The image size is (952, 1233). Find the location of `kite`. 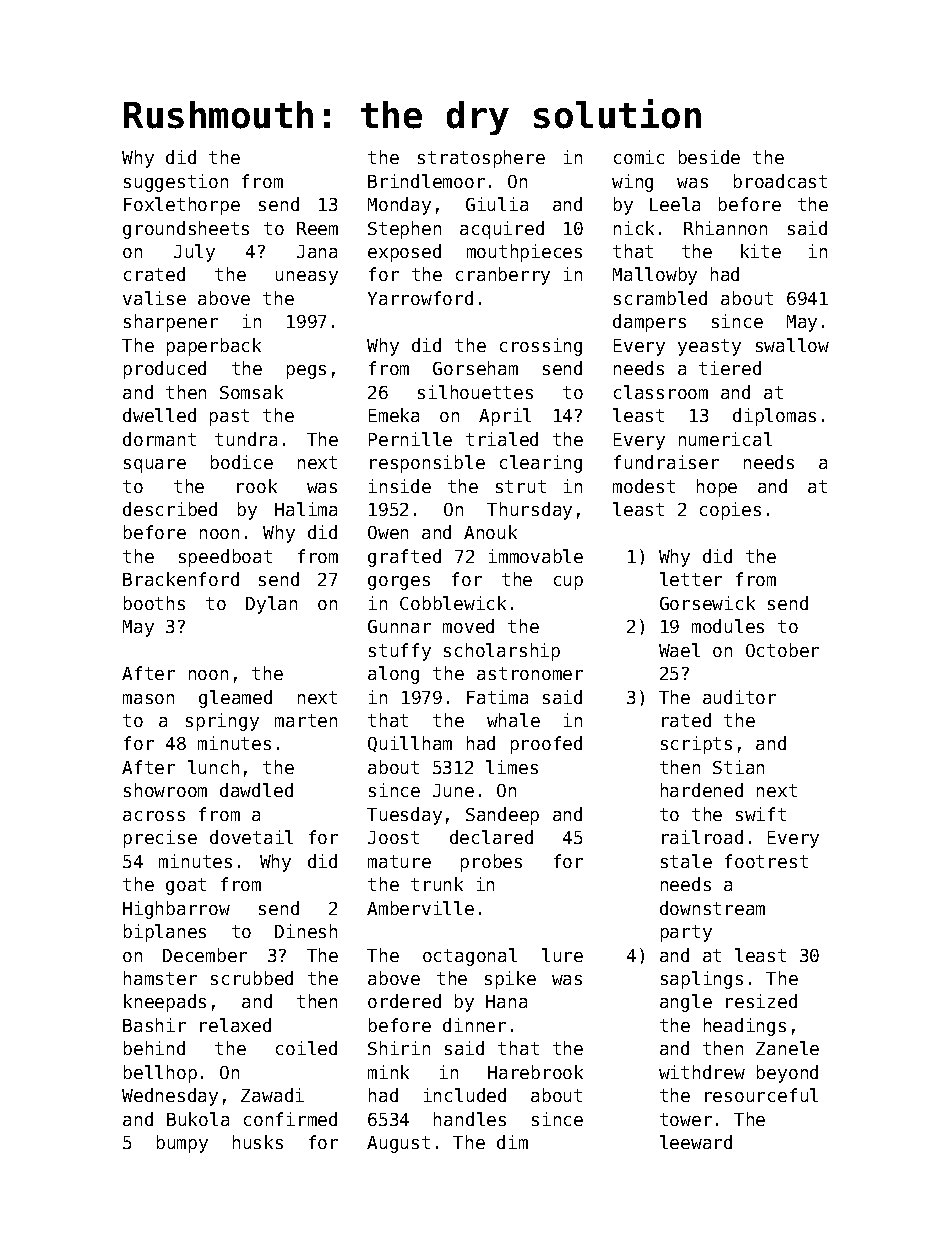

kite is located at coordinates (761, 251).
